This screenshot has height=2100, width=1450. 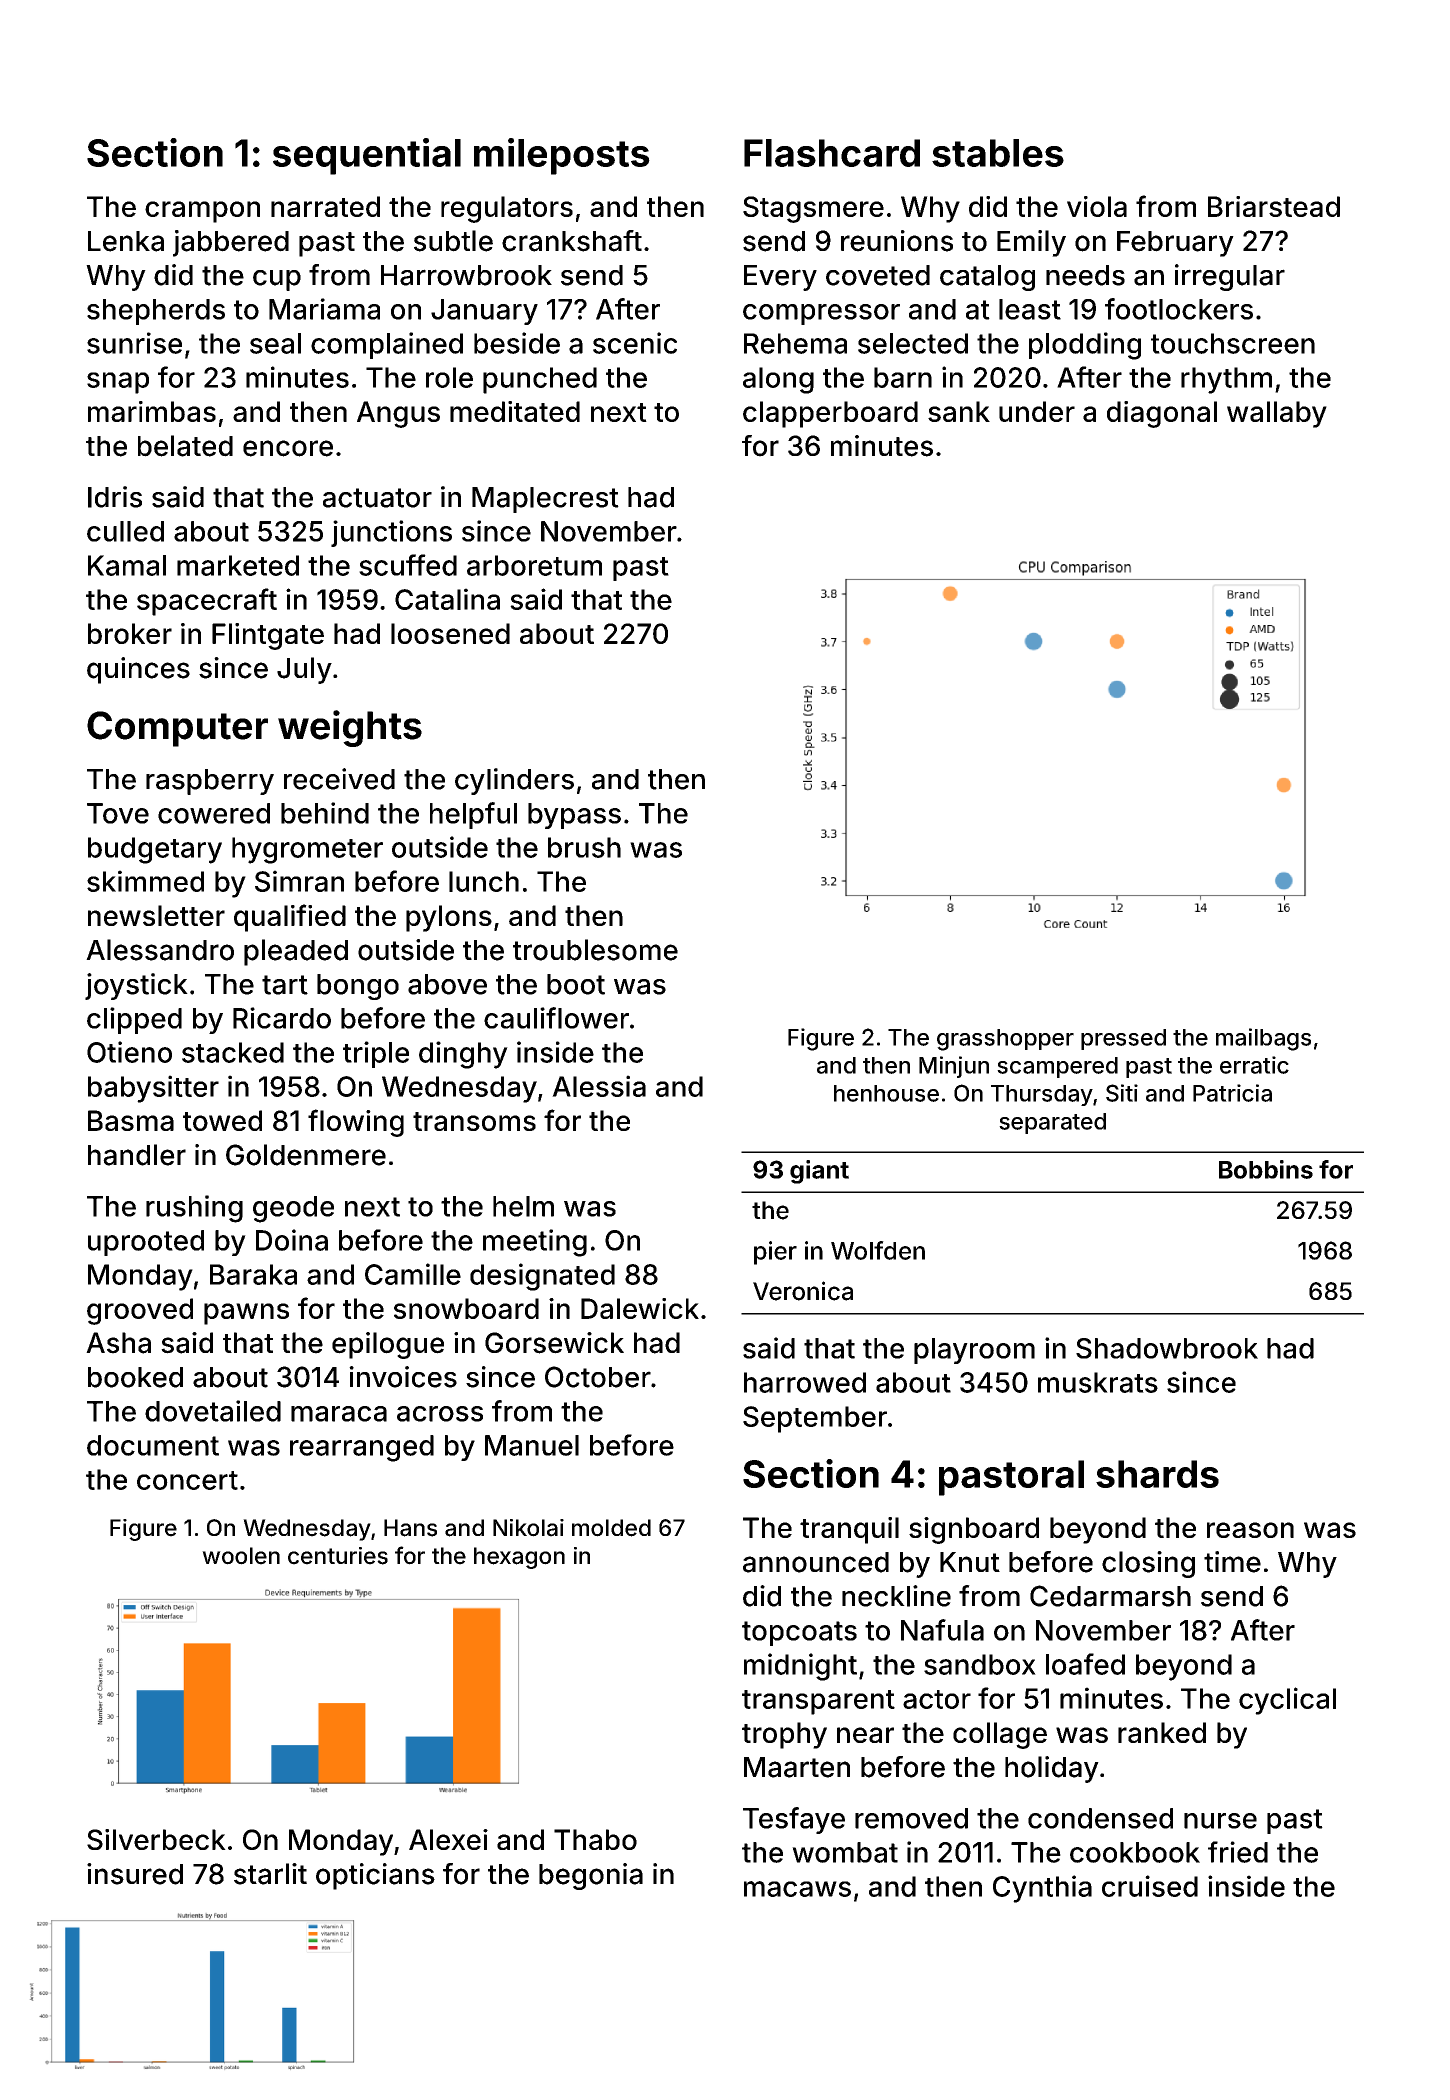 I want to click on Thabo, so click(x=595, y=1839).
